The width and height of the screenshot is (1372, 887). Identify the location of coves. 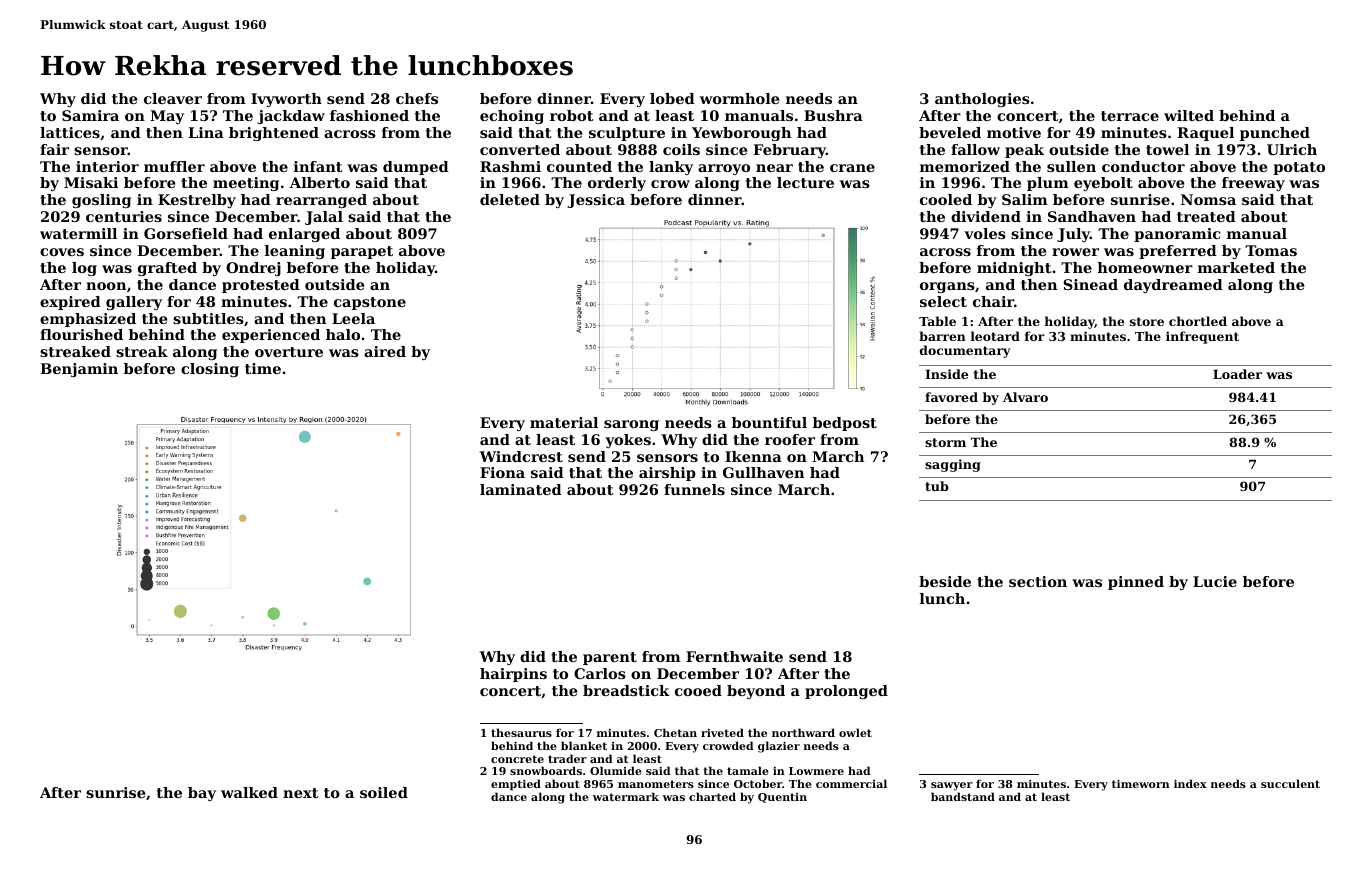
(62, 252).
